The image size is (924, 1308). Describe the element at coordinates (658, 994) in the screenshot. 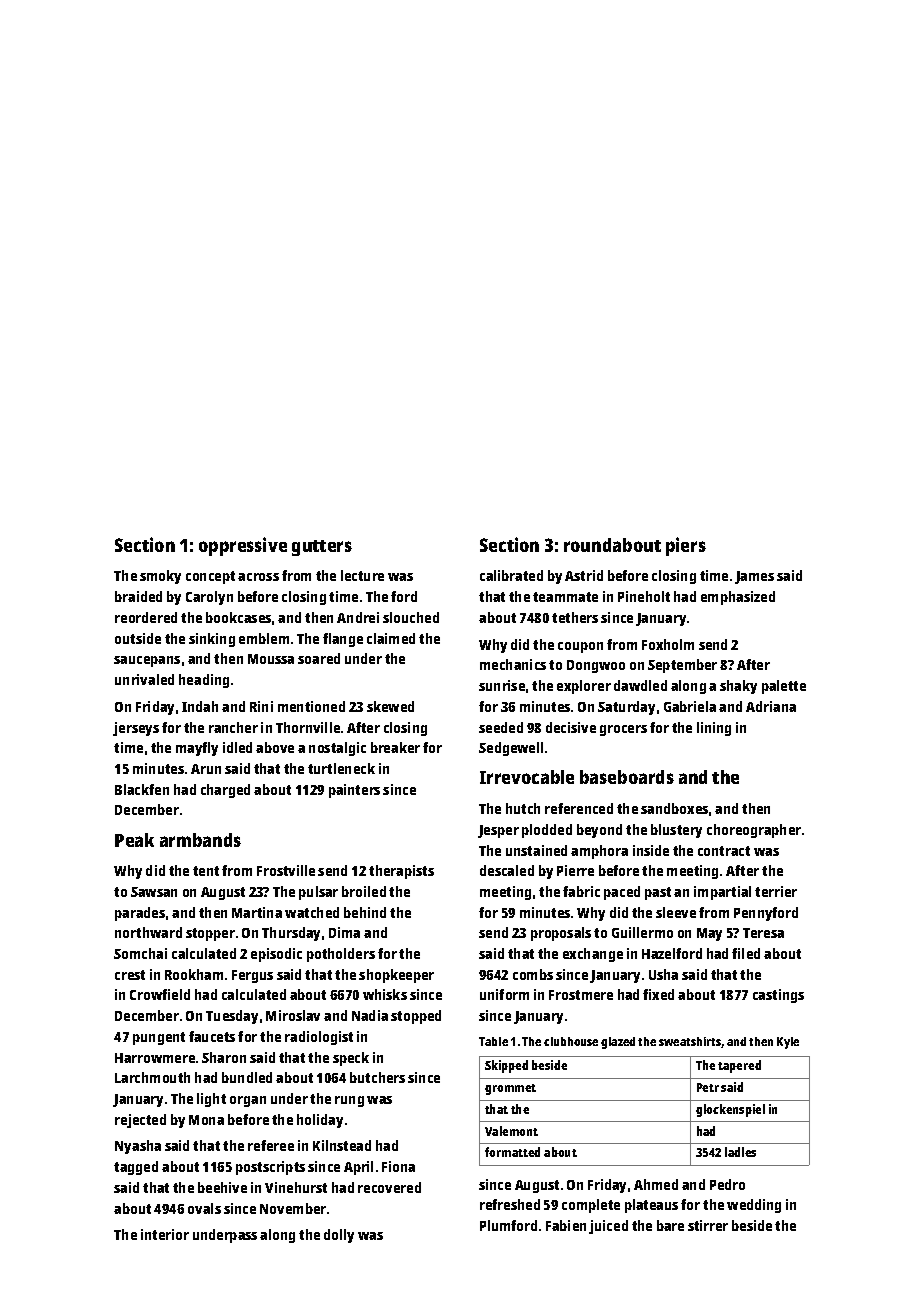

I see `fixed` at that location.
